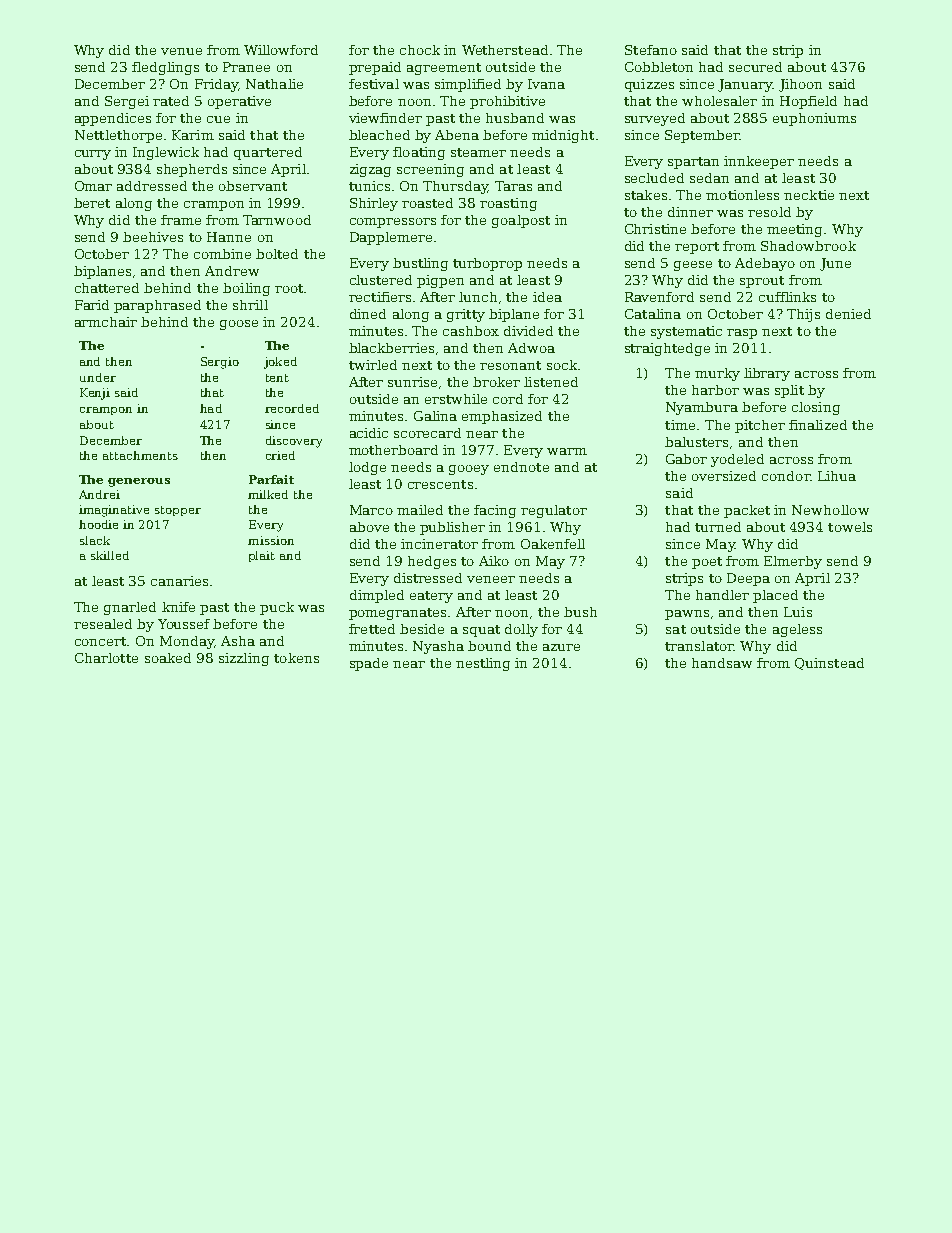 This screenshot has width=952, height=1233. What do you see at coordinates (373, 365) in the screenshot?
I see `twirled` at bounding box center [373, 365].
